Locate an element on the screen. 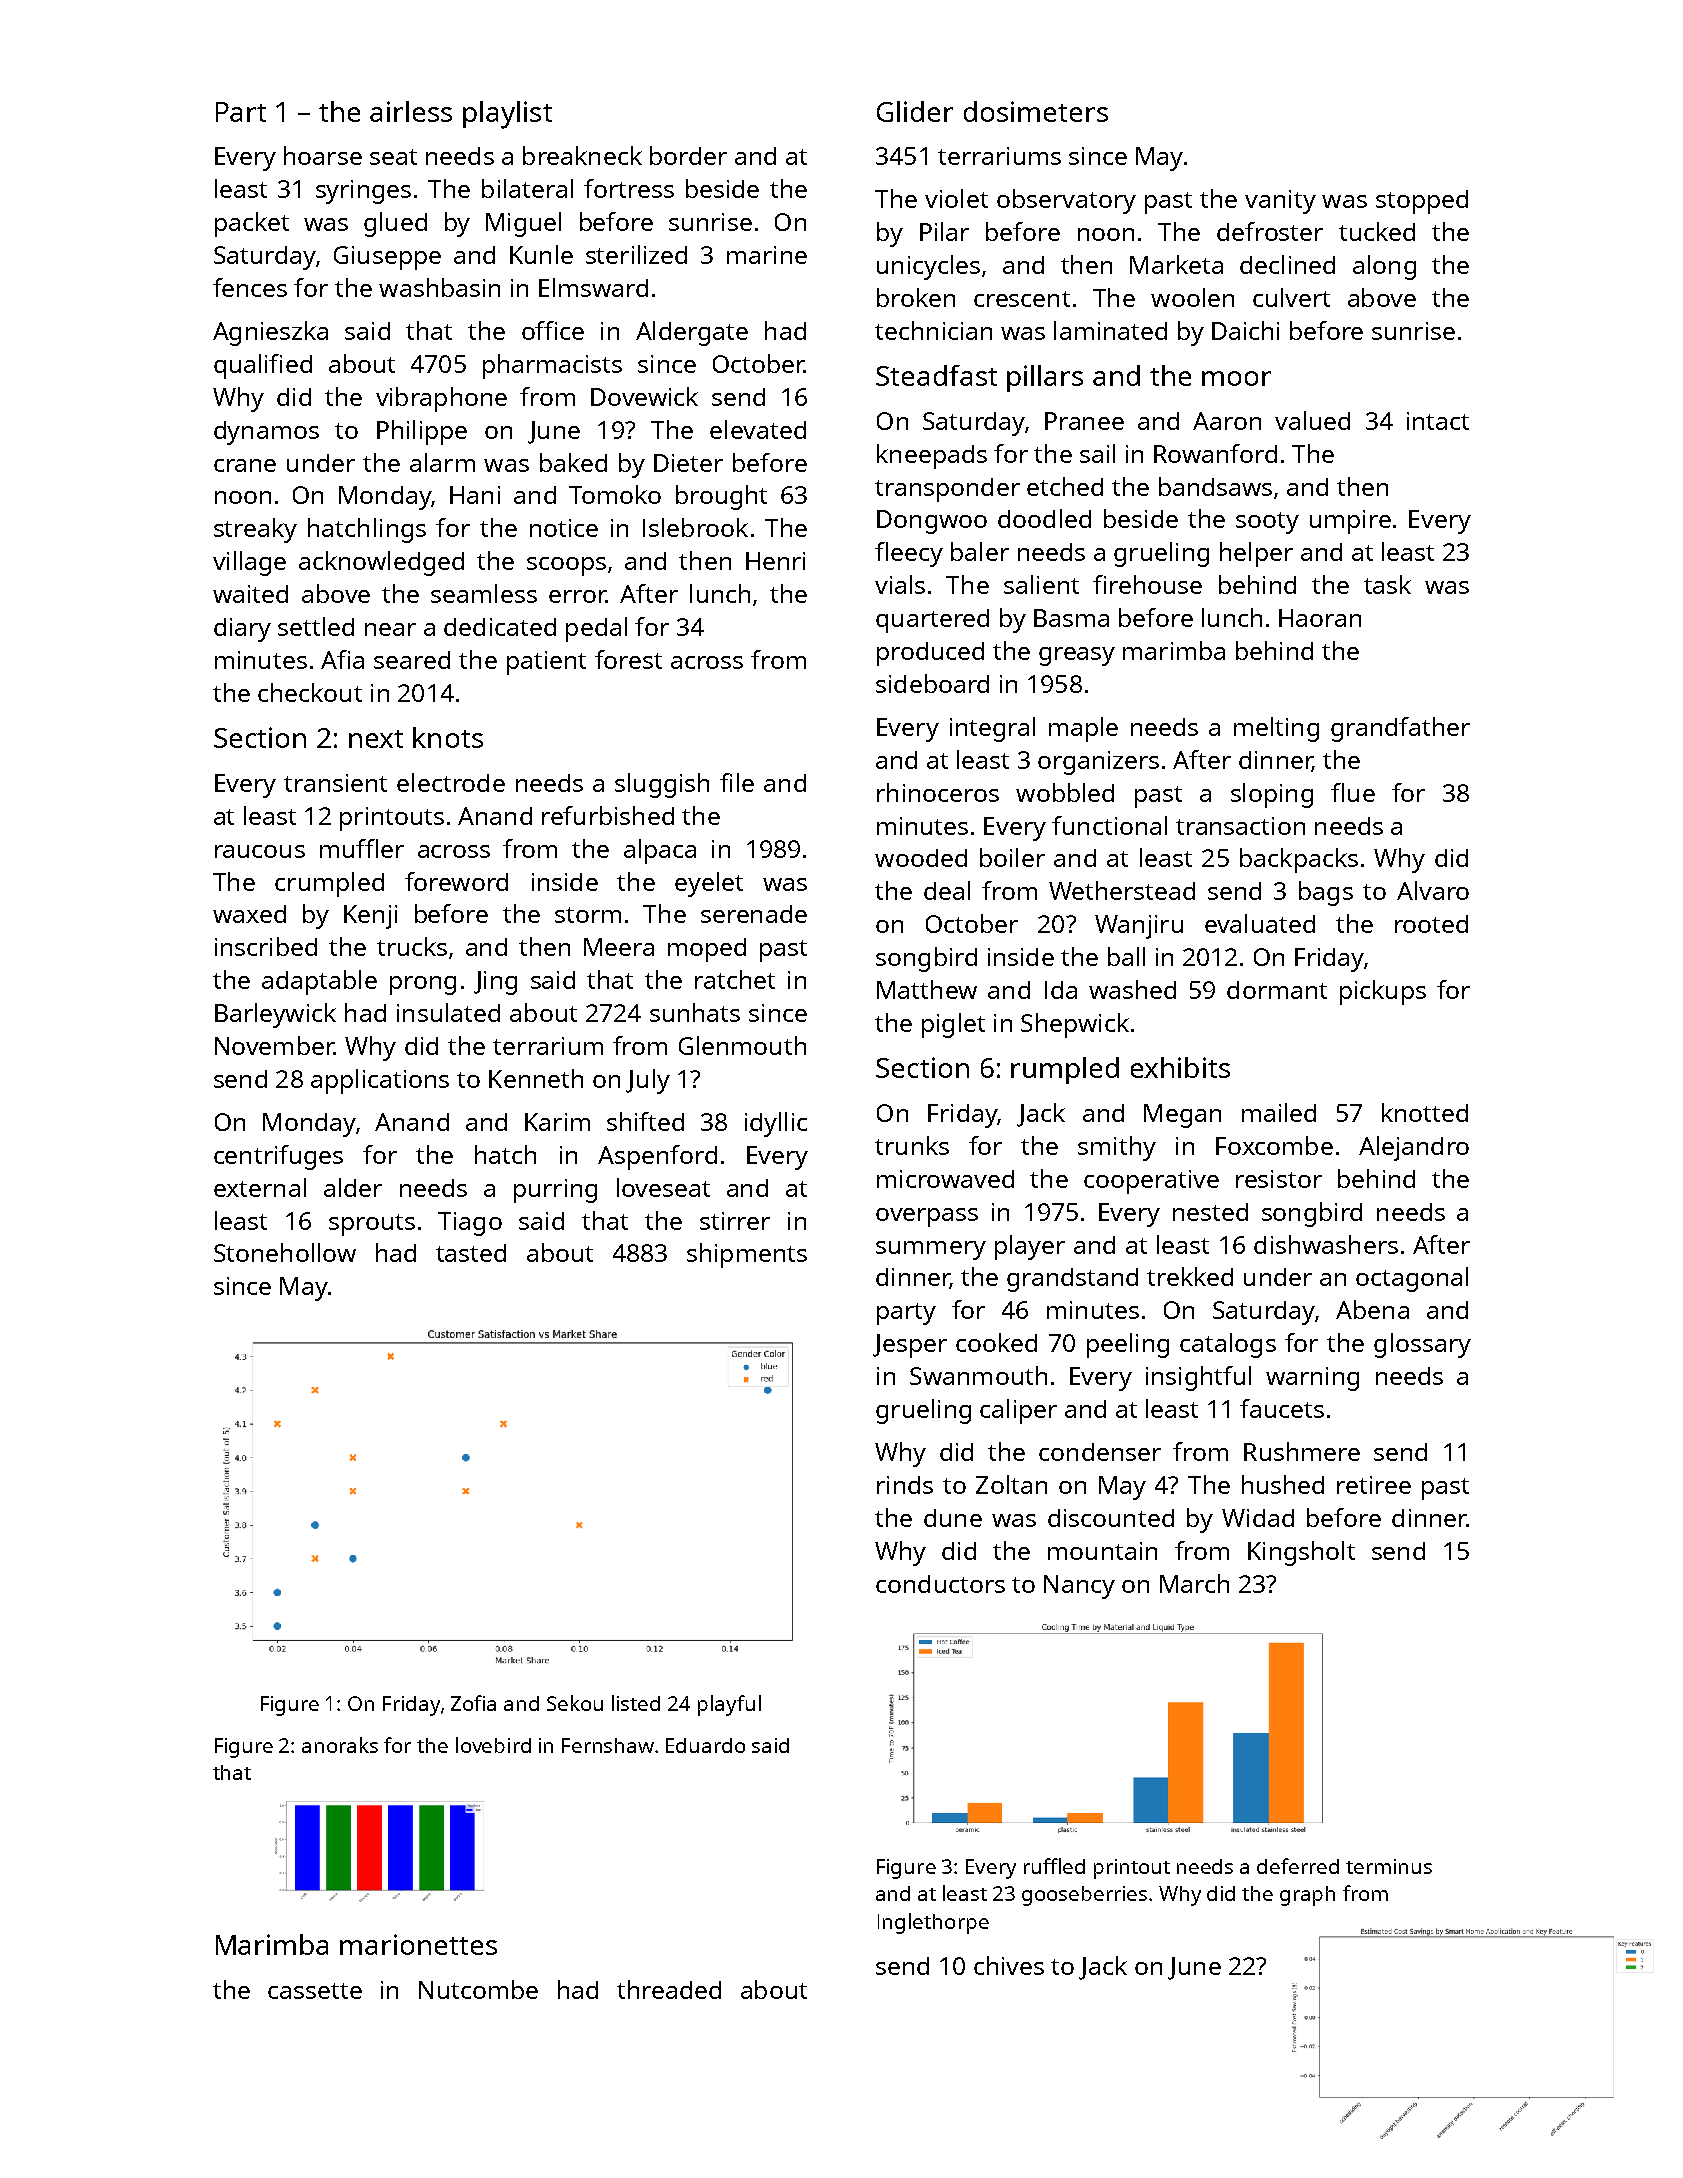 Image resolution: width=1683 pixels, height=2178 pixels. vanity is located at coordinates (1280, 202).
